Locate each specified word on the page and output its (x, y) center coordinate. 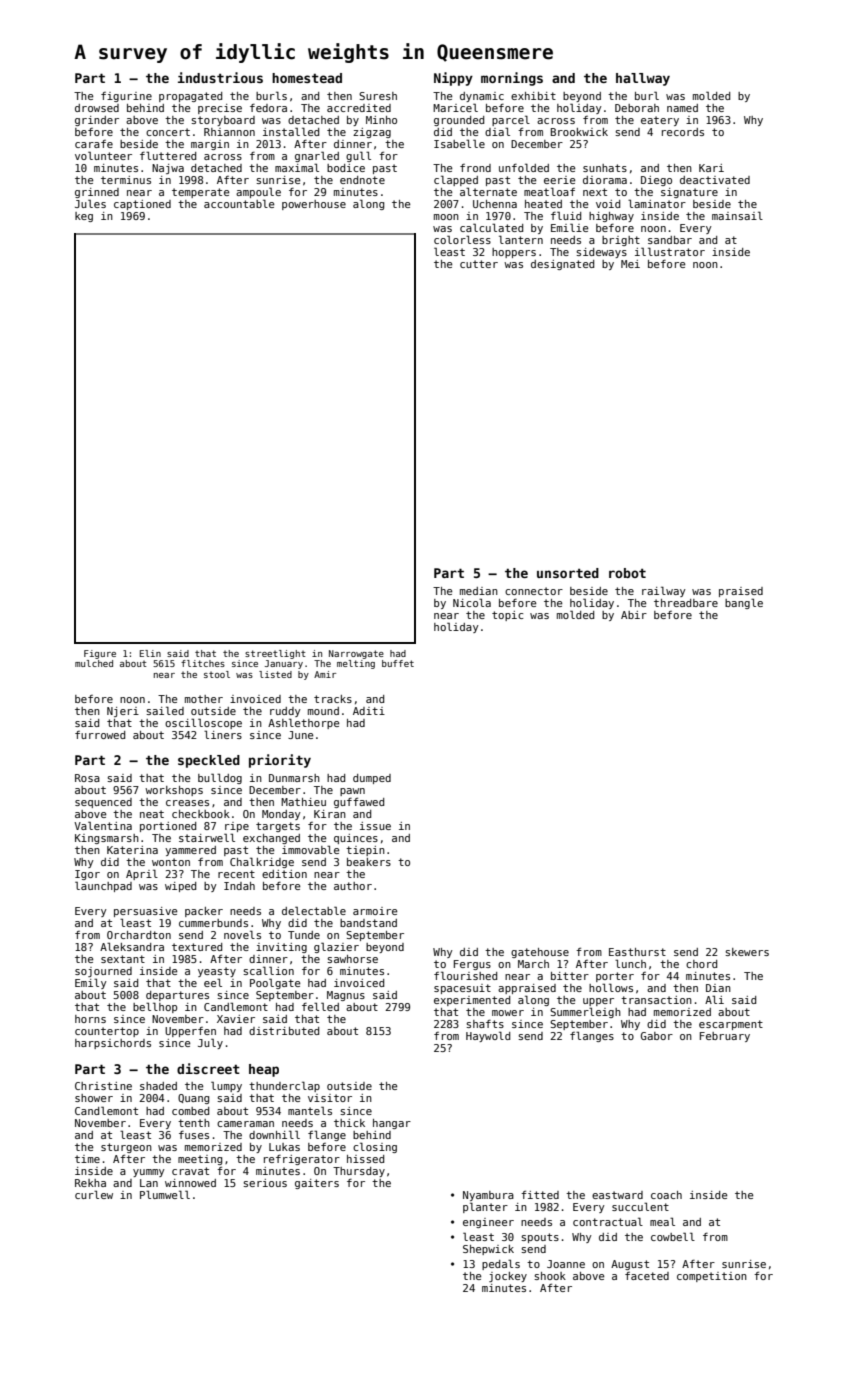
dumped (372, 779)
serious (265, 1183)
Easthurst (637, 952)
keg (84, 217)
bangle (744, 603)
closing (375, 1147)
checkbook (201, 814)
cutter (479, 264)
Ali (714, 999)
